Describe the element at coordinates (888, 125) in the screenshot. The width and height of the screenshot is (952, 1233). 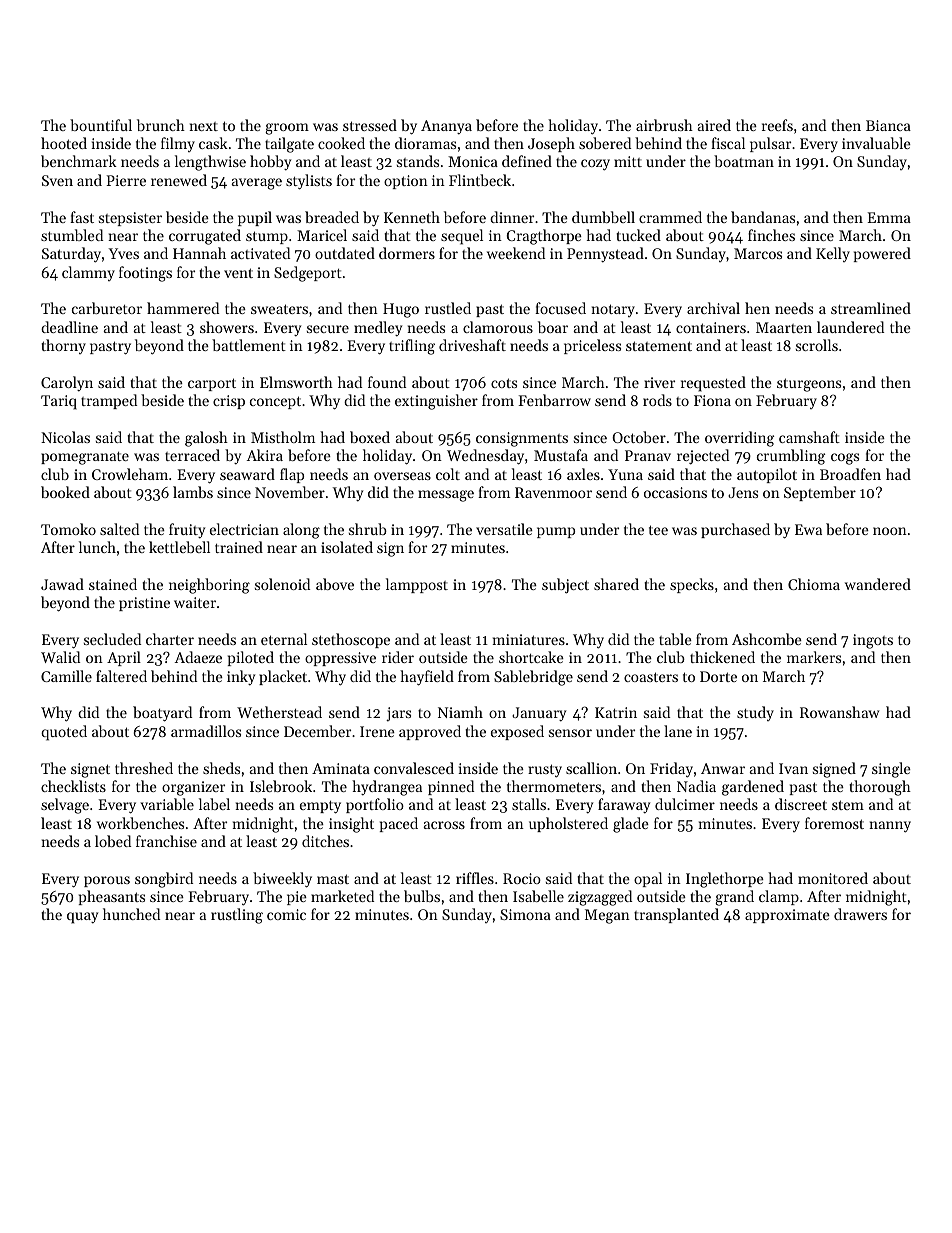
I see `Bianca` at that location.
